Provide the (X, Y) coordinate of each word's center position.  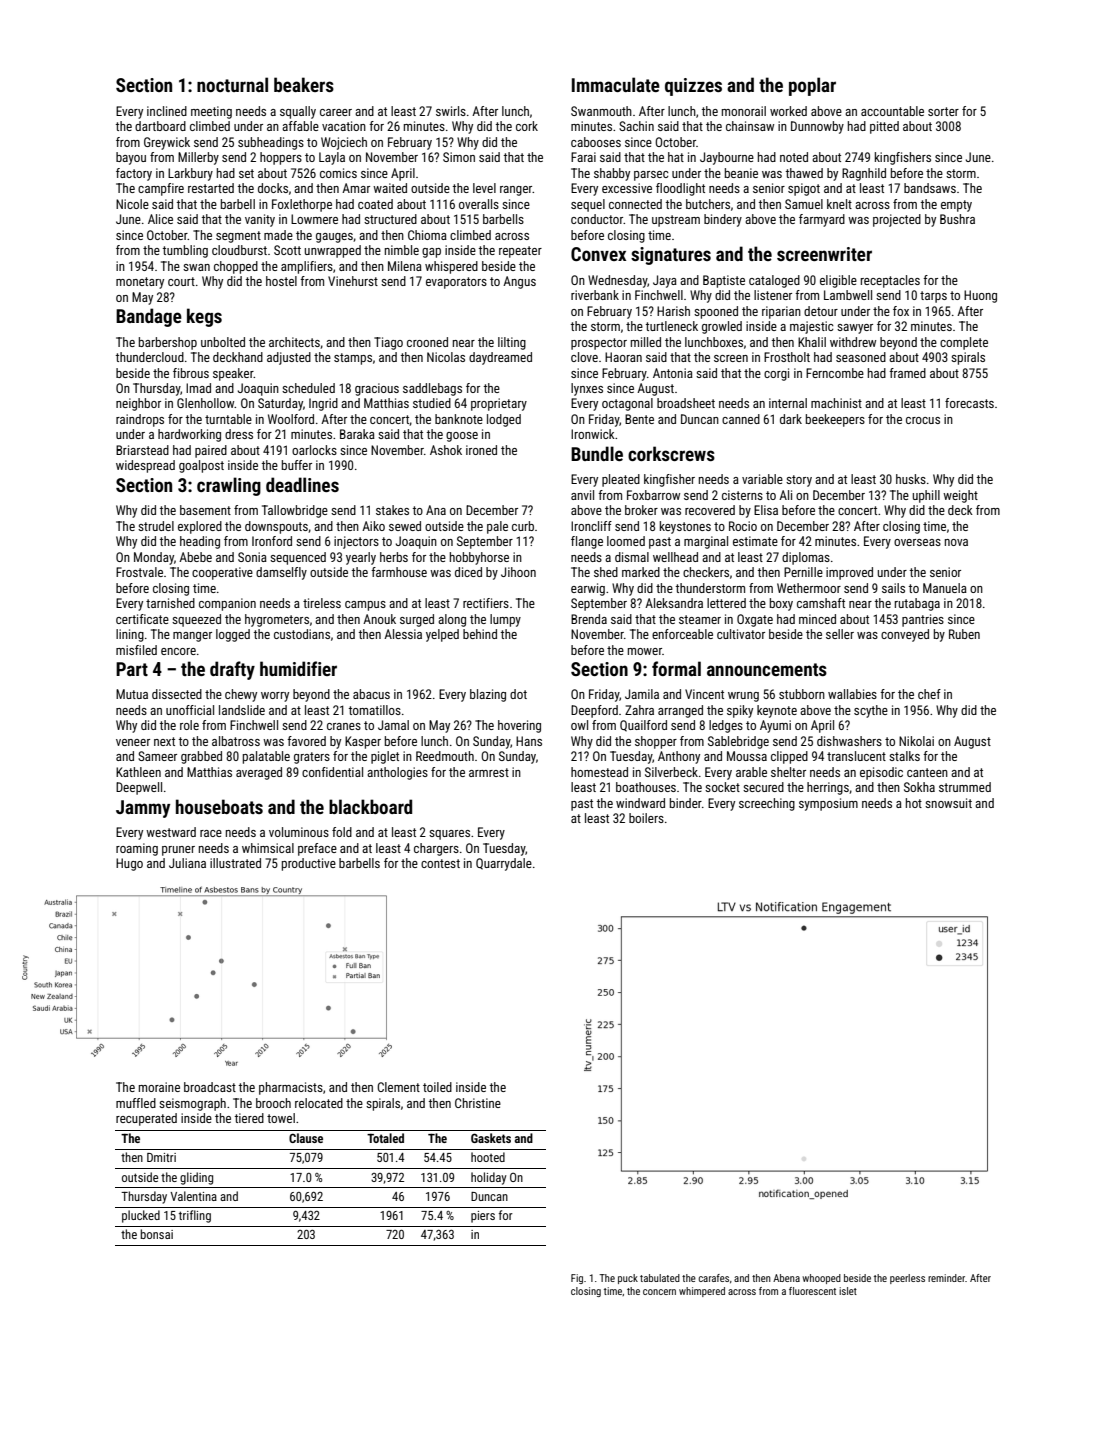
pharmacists (291, 1088)
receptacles (890, 281)
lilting (512, 343)
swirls (451, 111)
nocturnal (232, 84)
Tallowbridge (295, 511)
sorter (943, 111)
